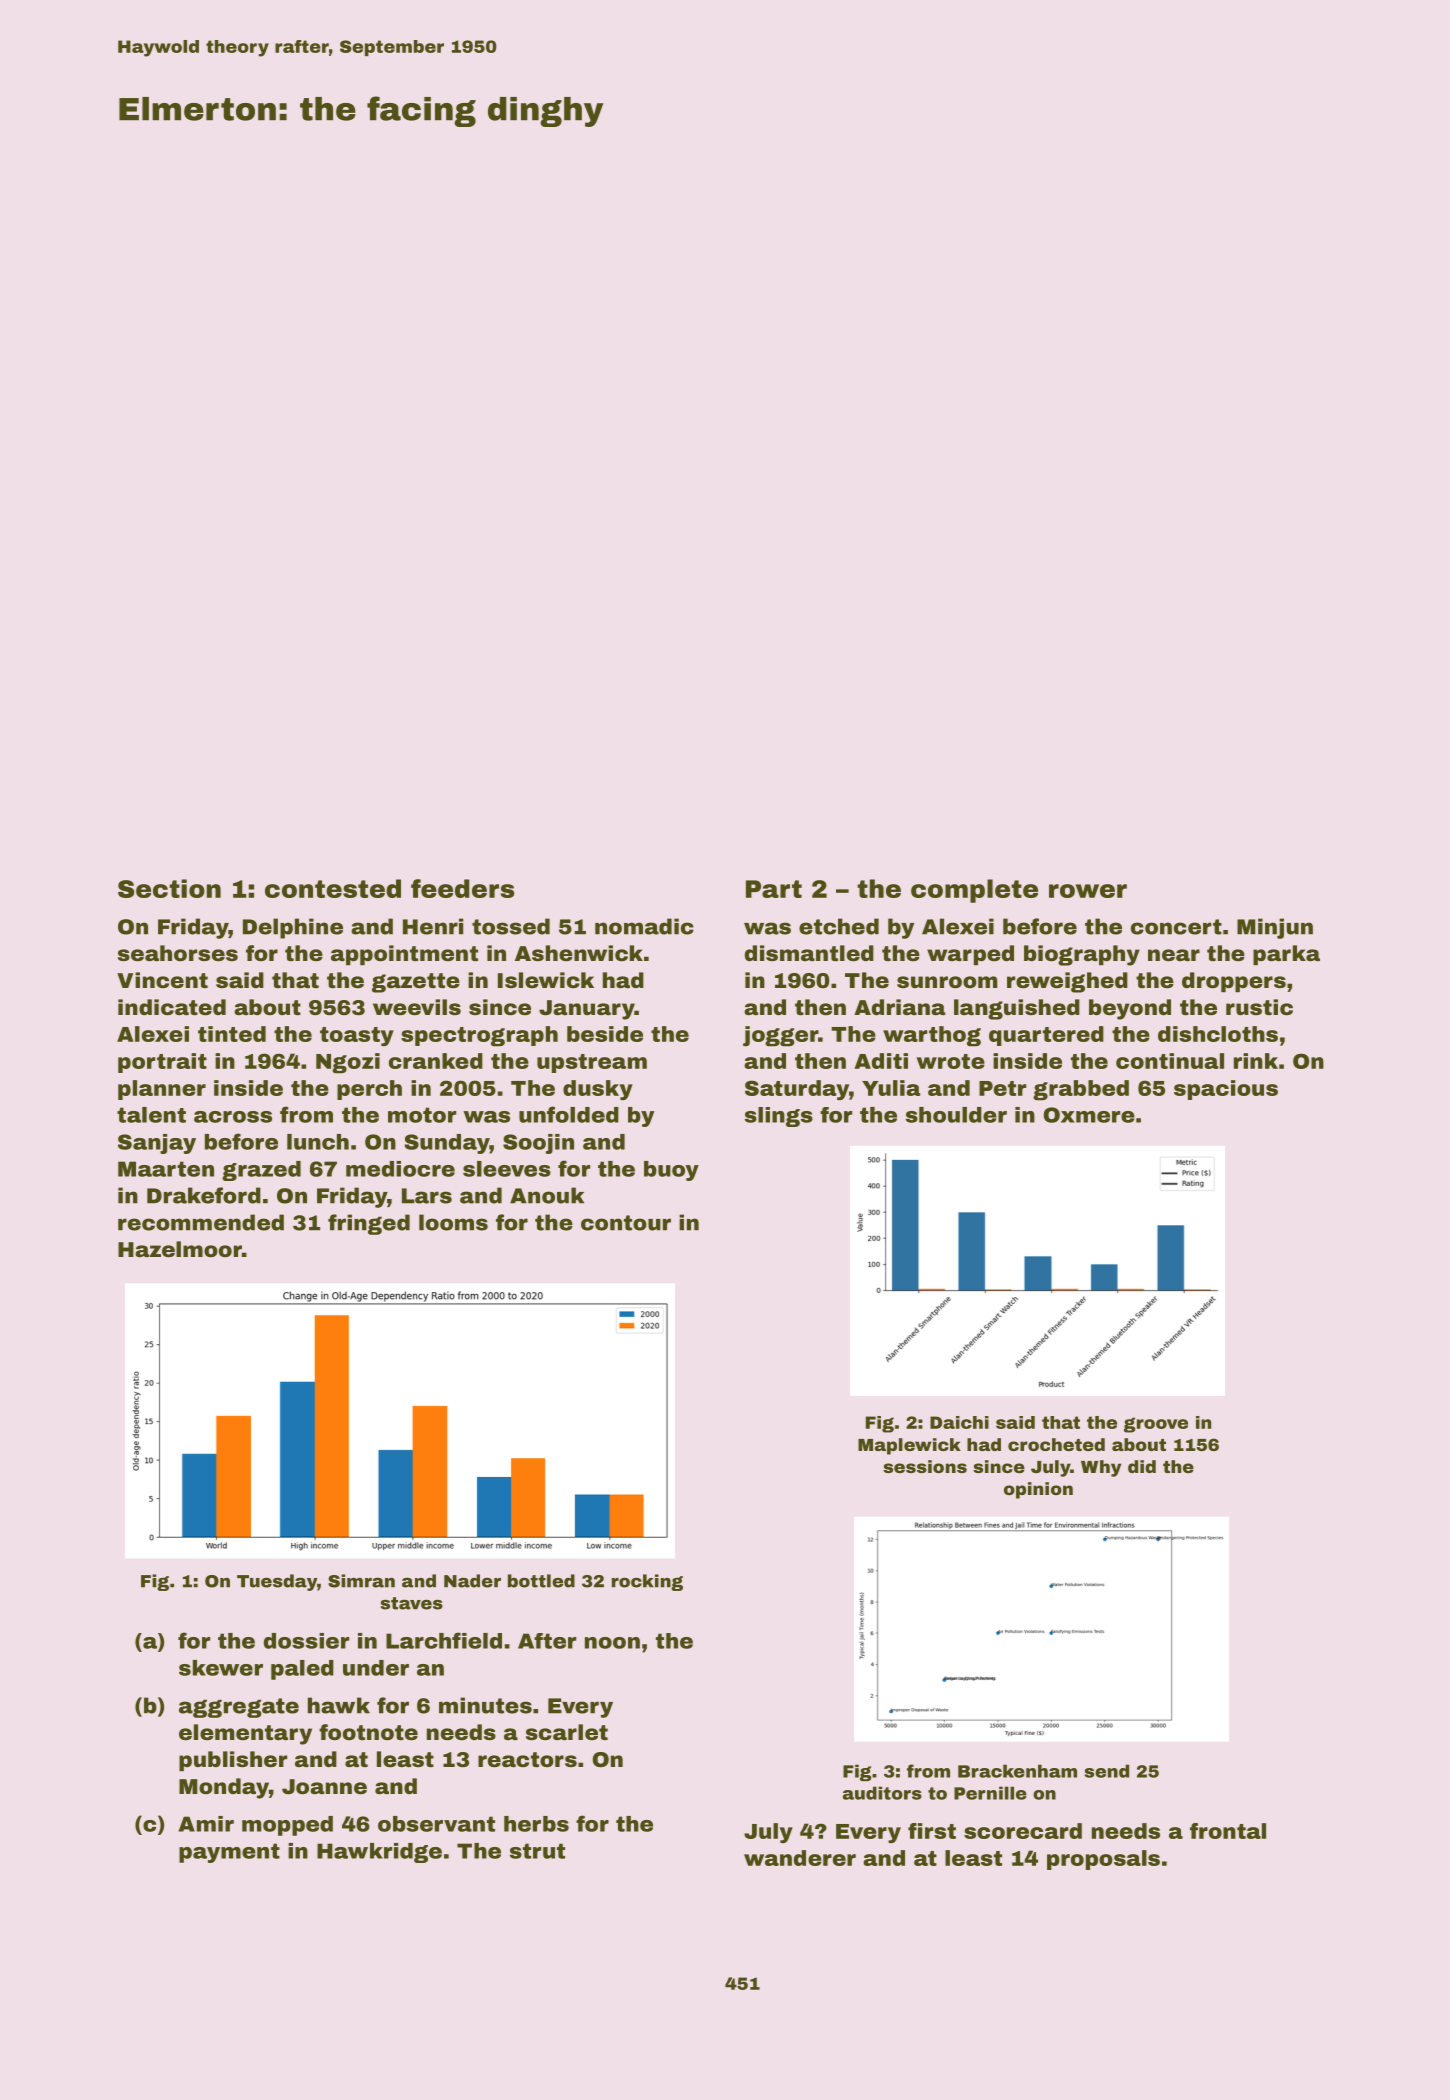 This document has height=2100, width=1450. I want to click on groove, so click(1156, 1425).
